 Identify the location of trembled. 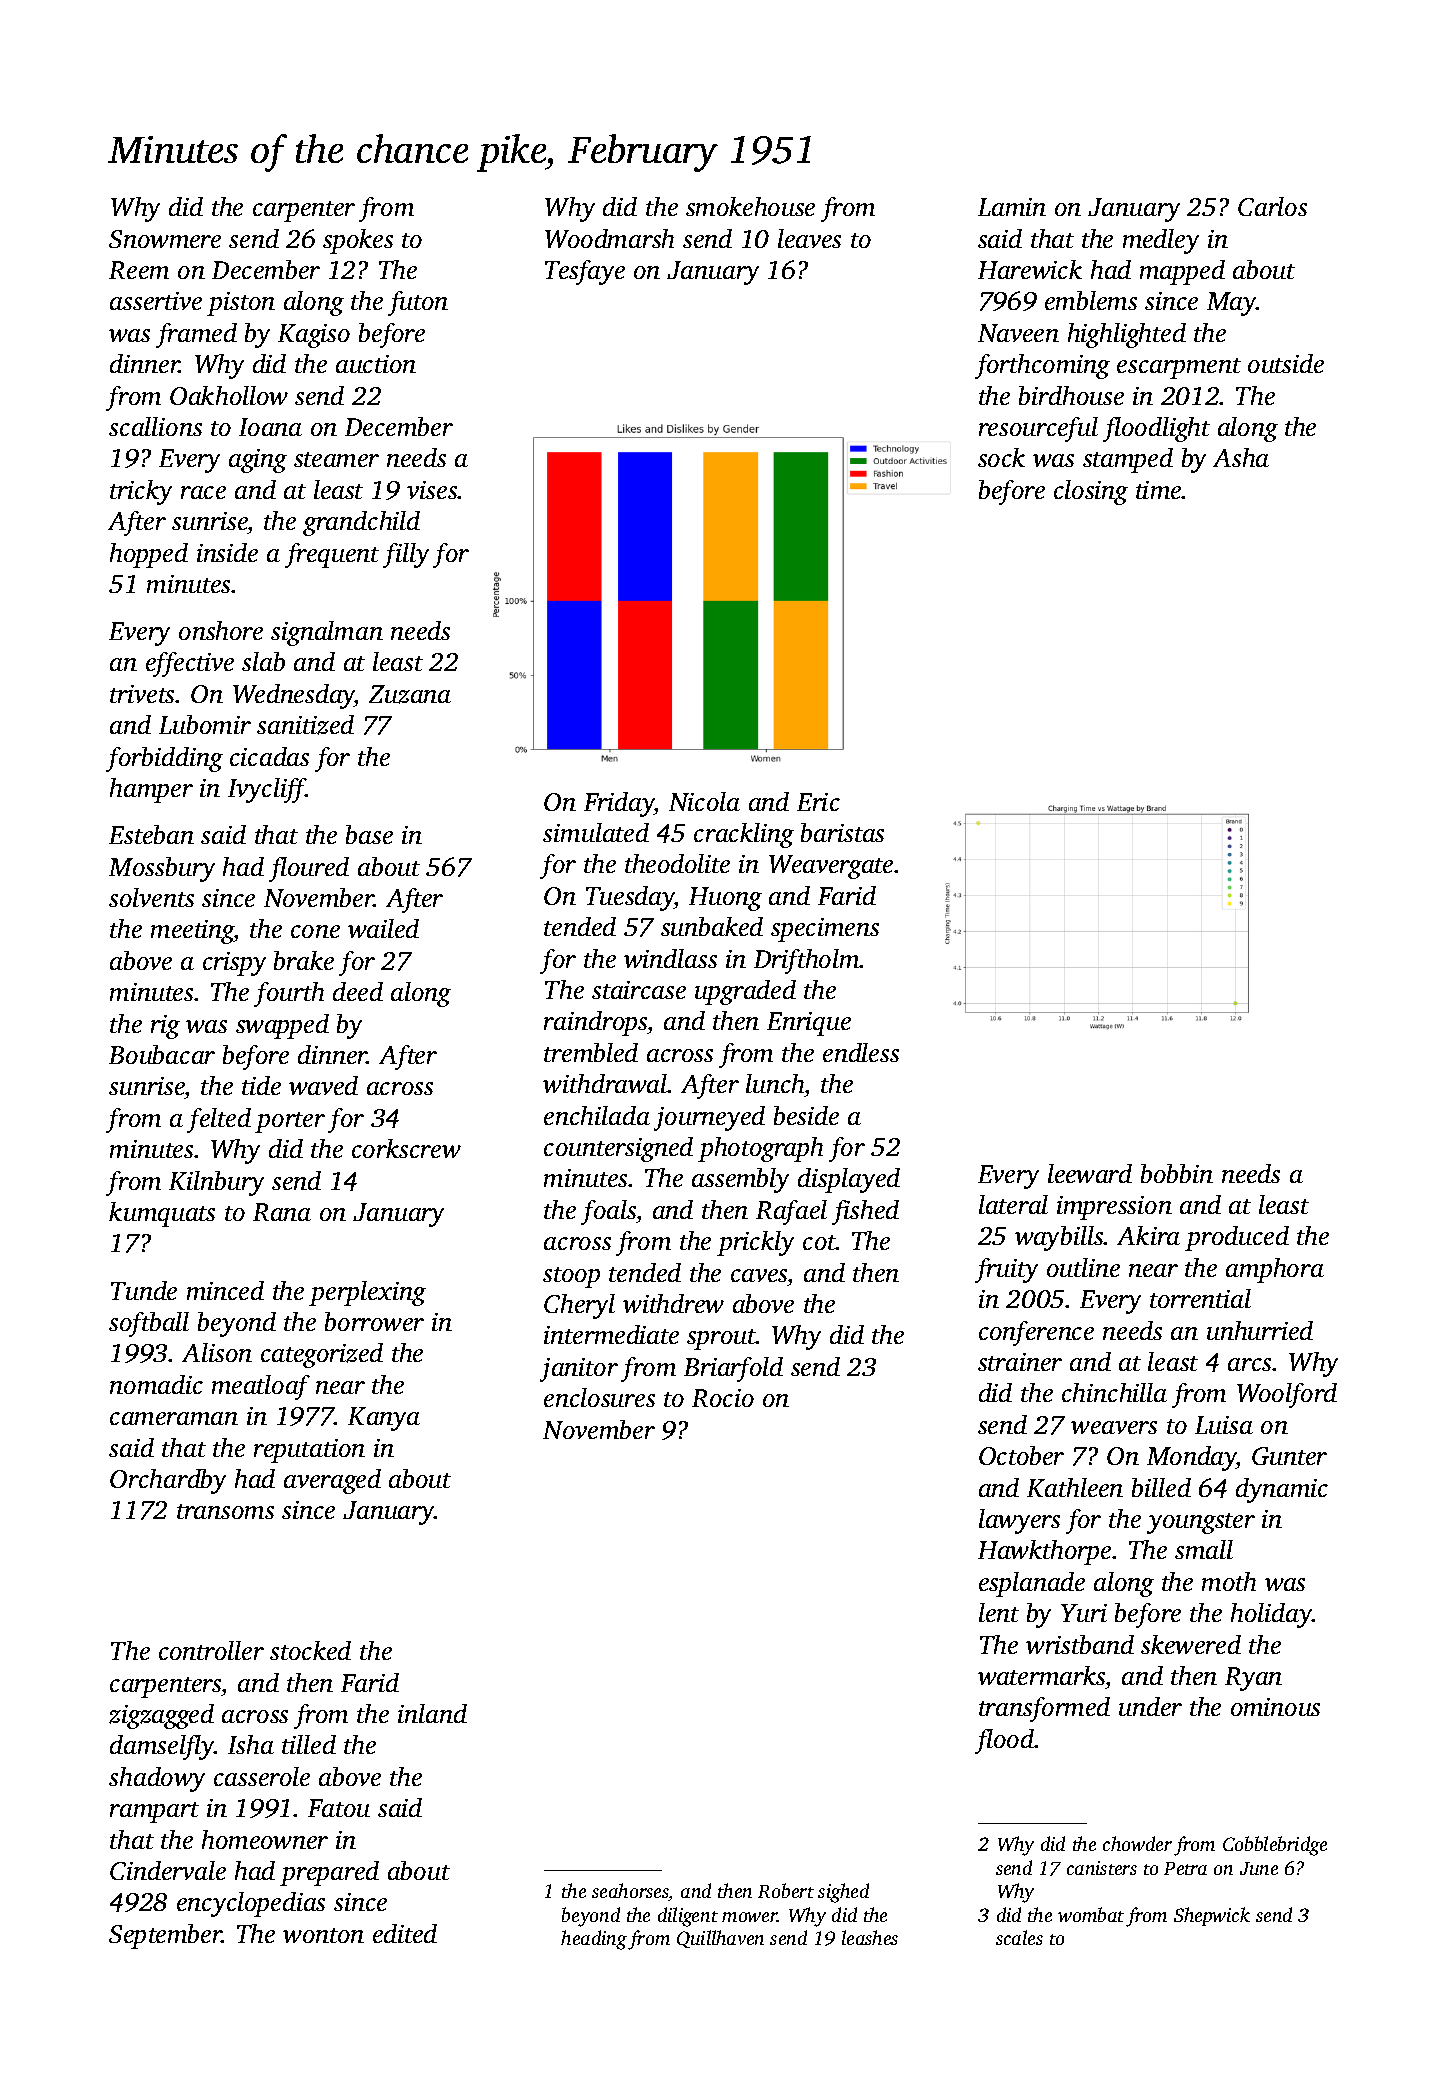
(591, 1052).
